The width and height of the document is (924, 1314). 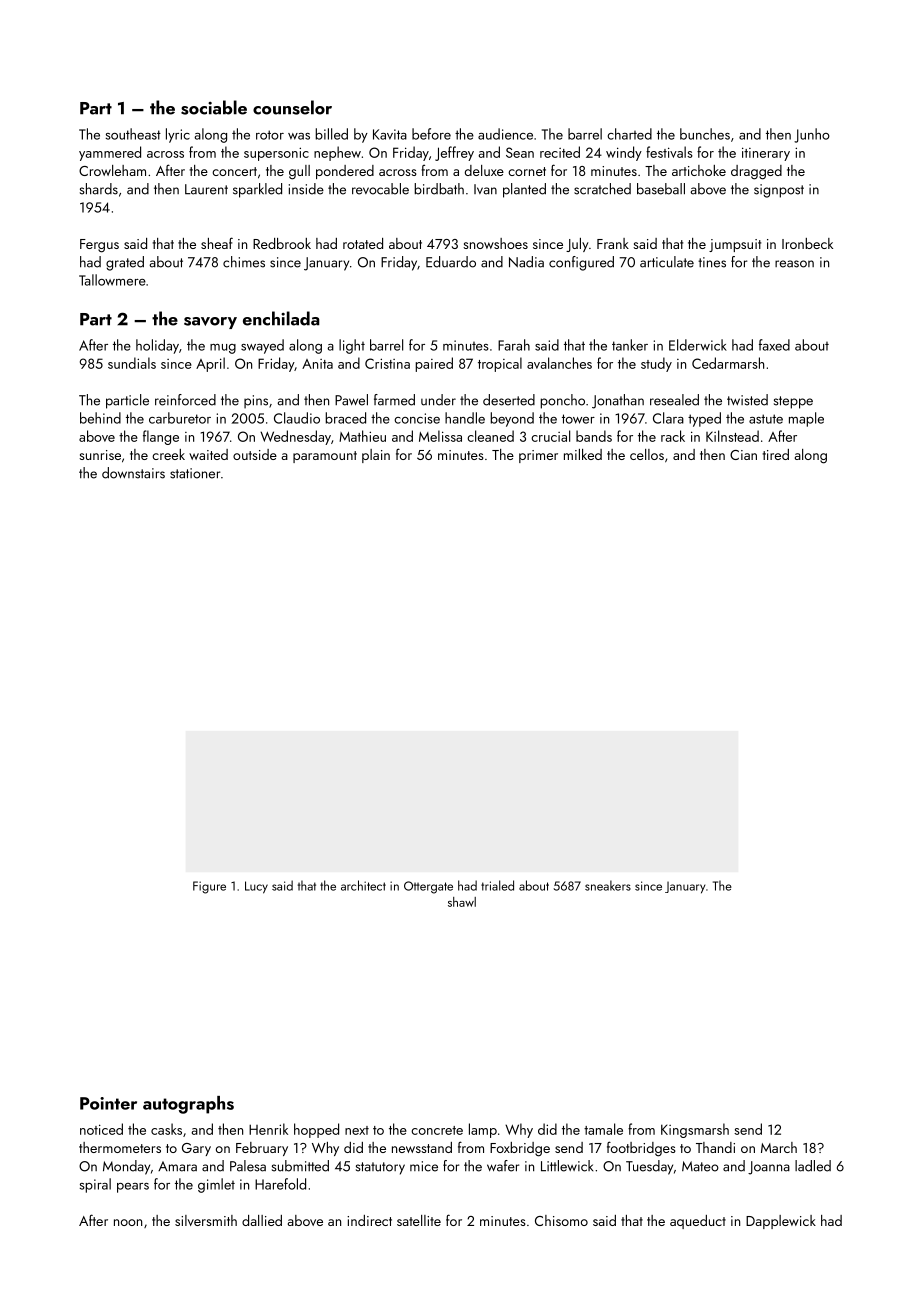 I want to click on noon, so click(x=128, y=1222).
